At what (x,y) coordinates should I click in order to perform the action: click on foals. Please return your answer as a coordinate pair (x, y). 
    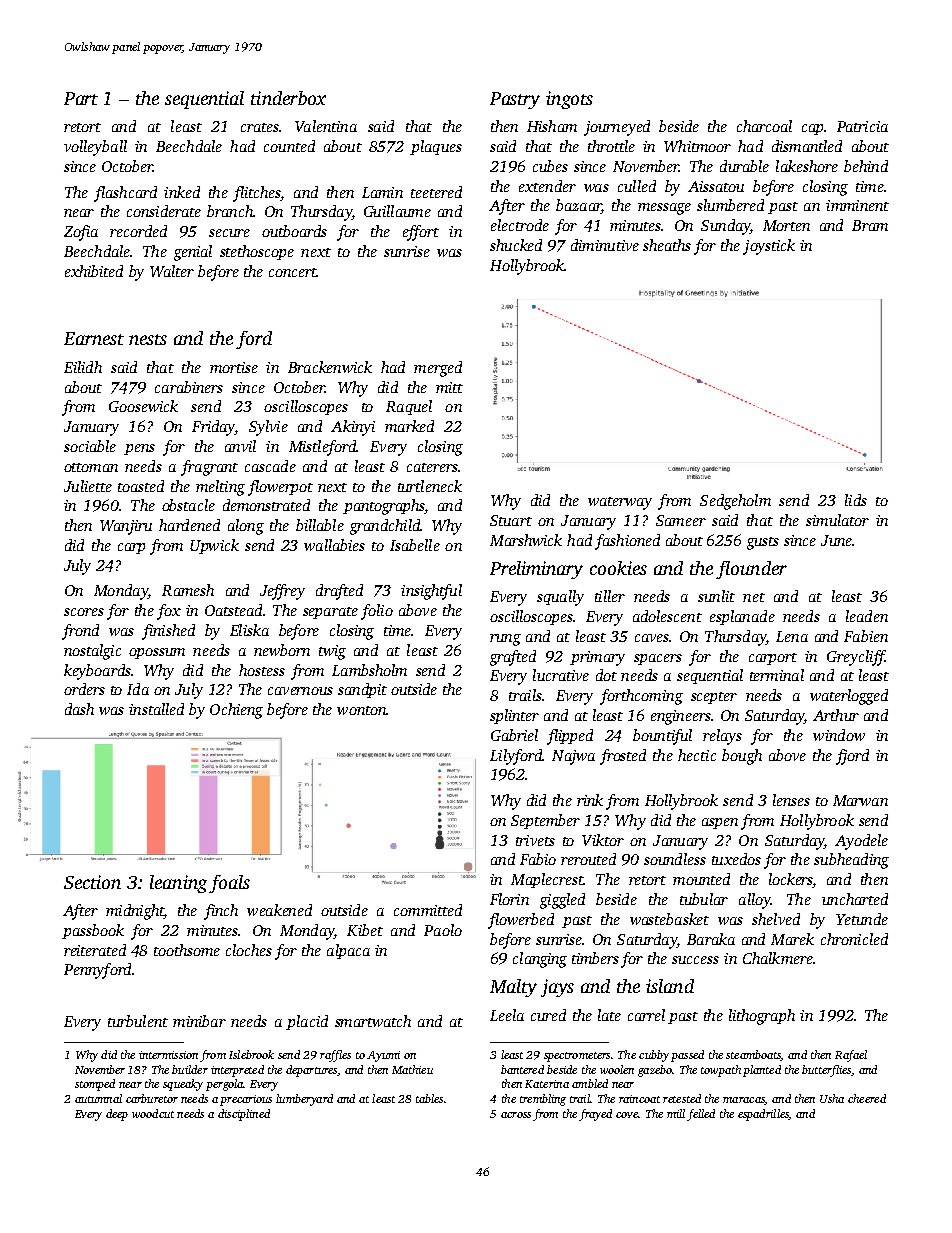
    Looking at the image, I should click on (229, 884).
